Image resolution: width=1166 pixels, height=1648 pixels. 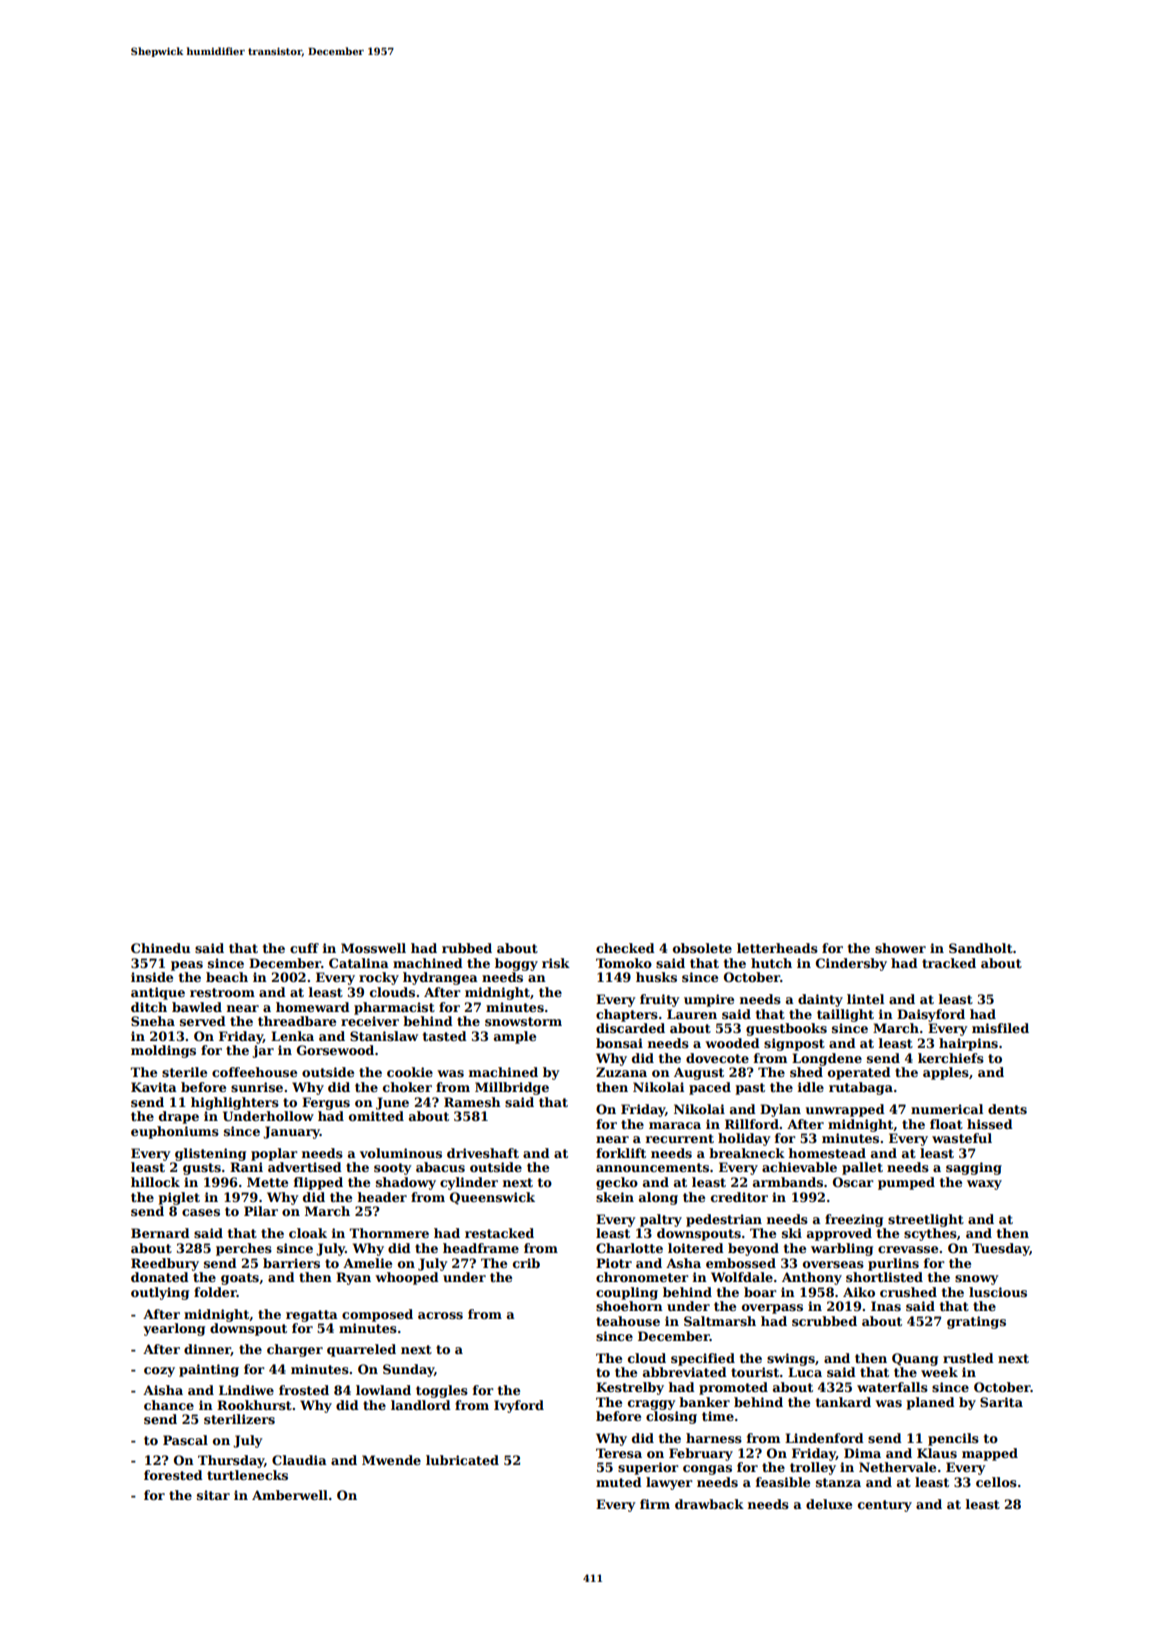 What do you see at coordinates (222, 992) in the image?
I see `restroom` at bounding box center [222, 992].
